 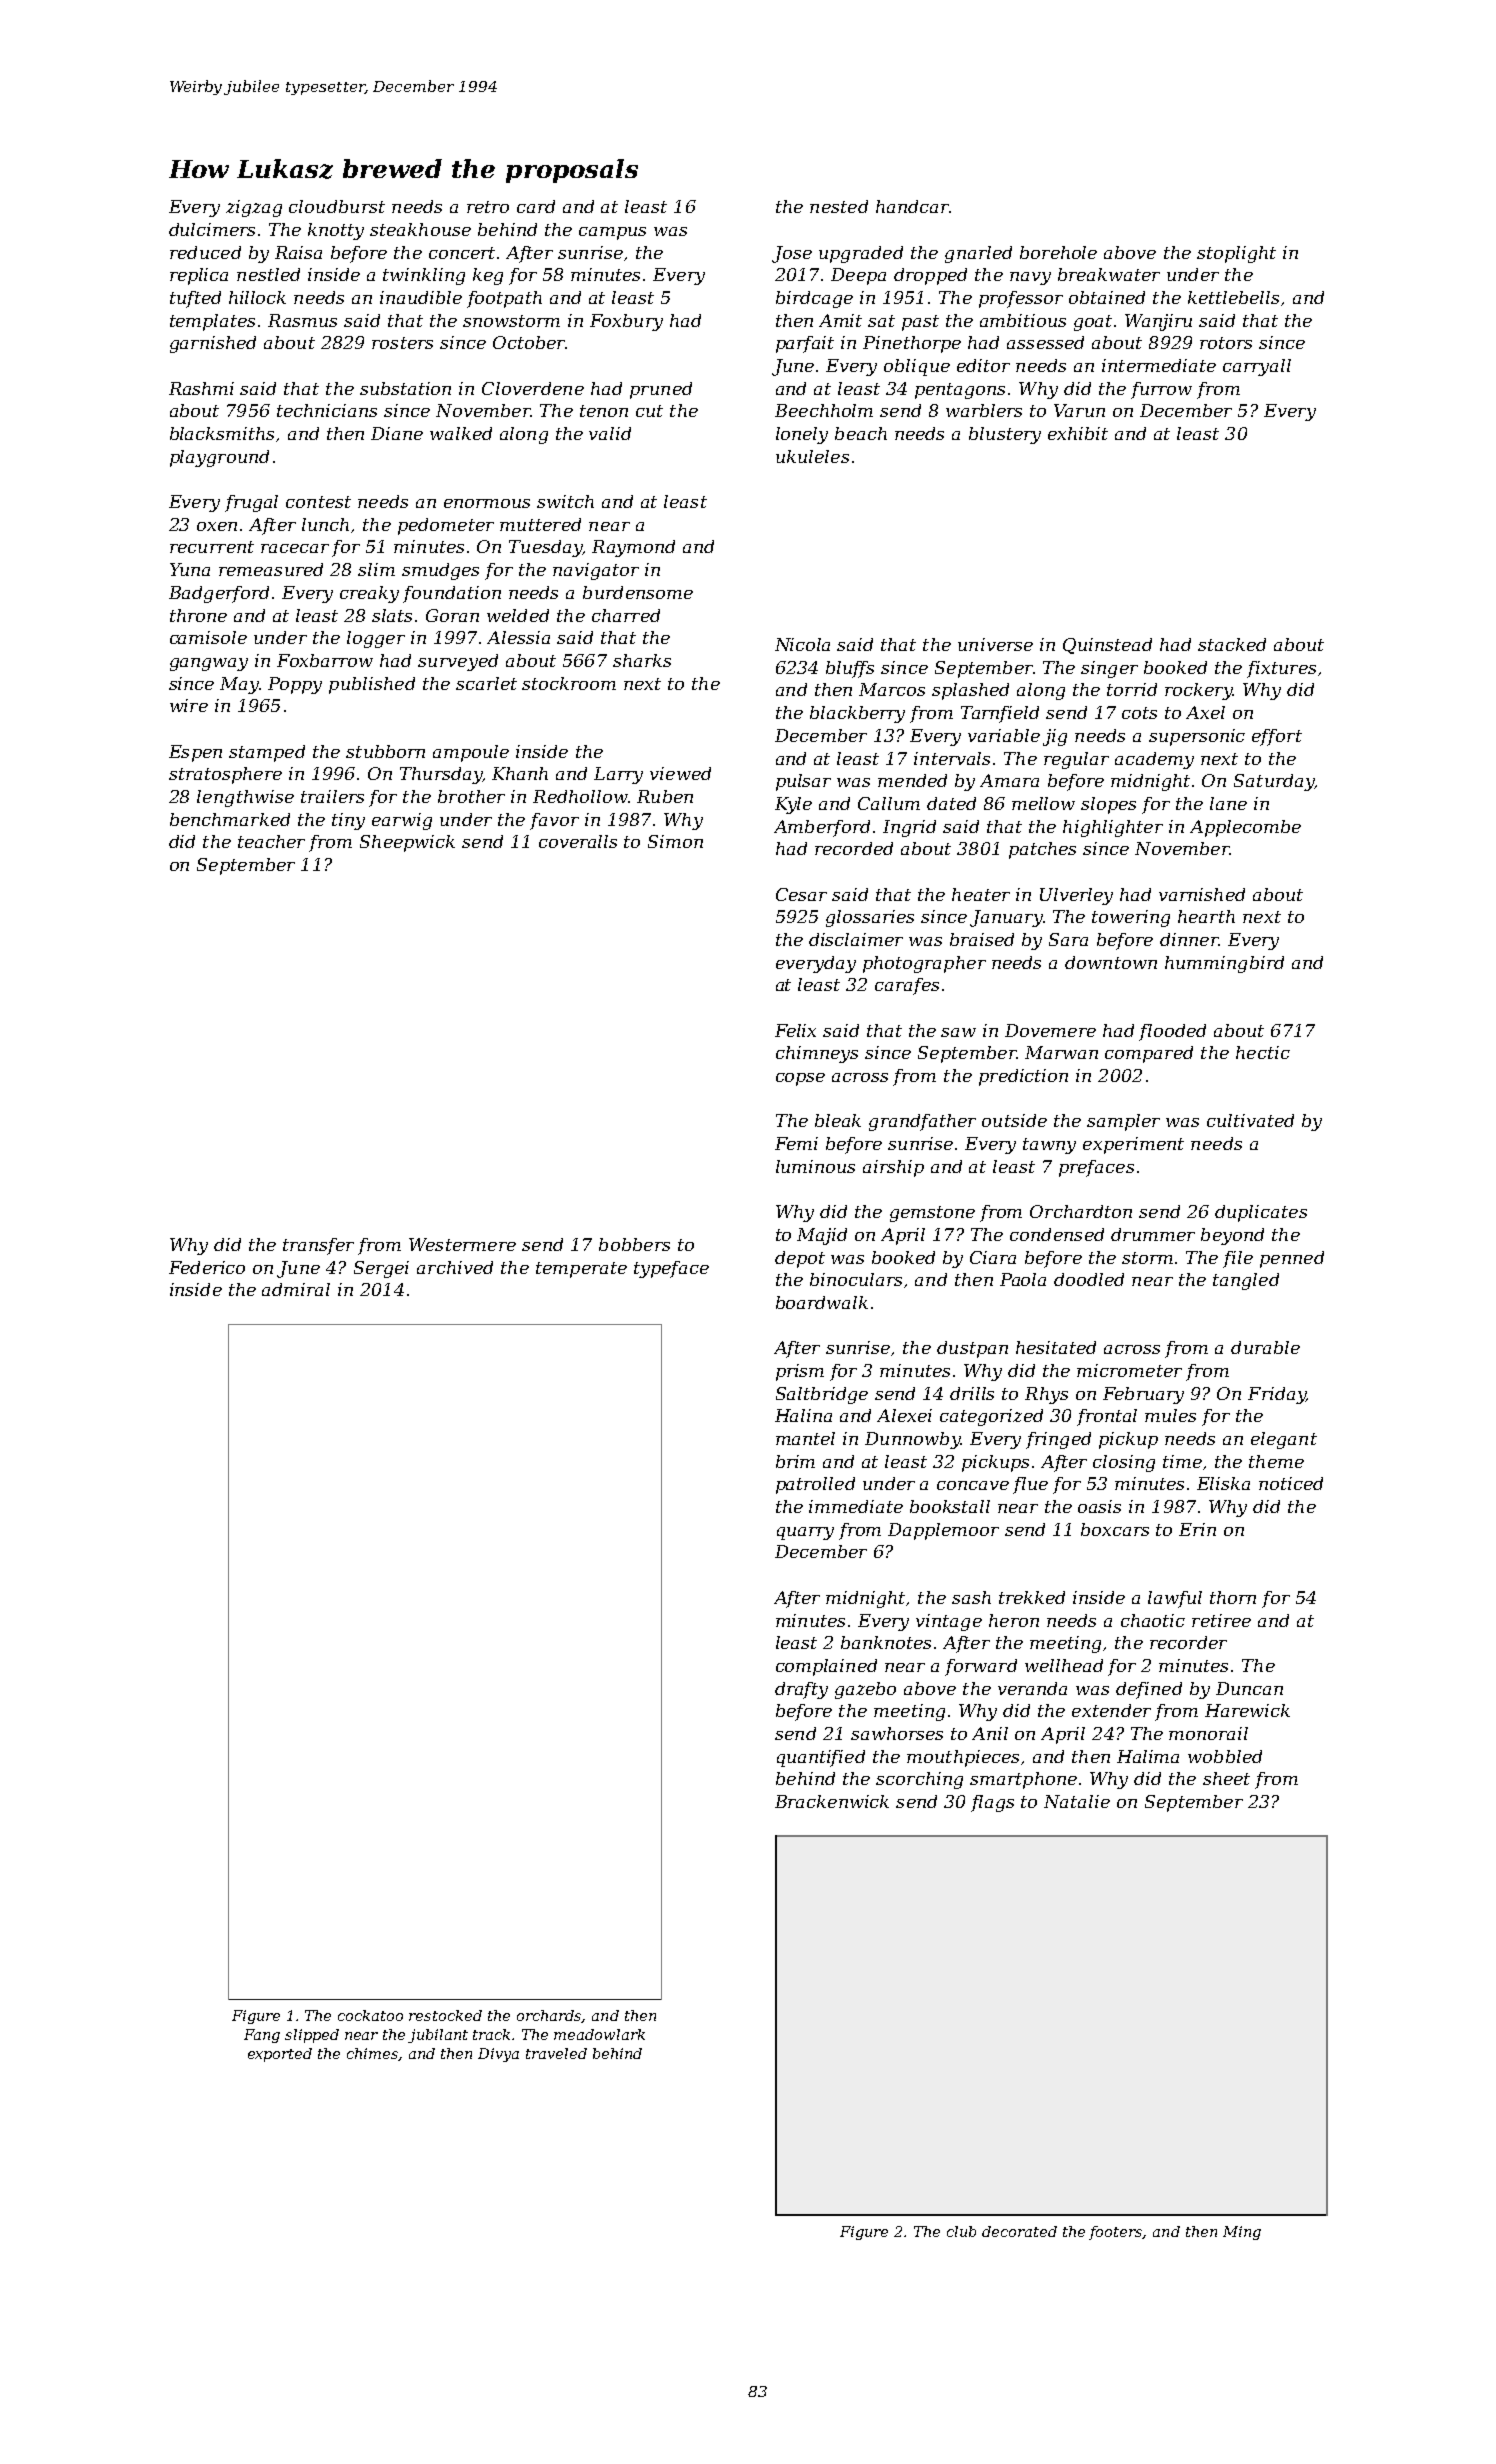 What do you see at coordinates (296, 1289) in the page?
I see `admiral` at bounding box center [296, 1289].
